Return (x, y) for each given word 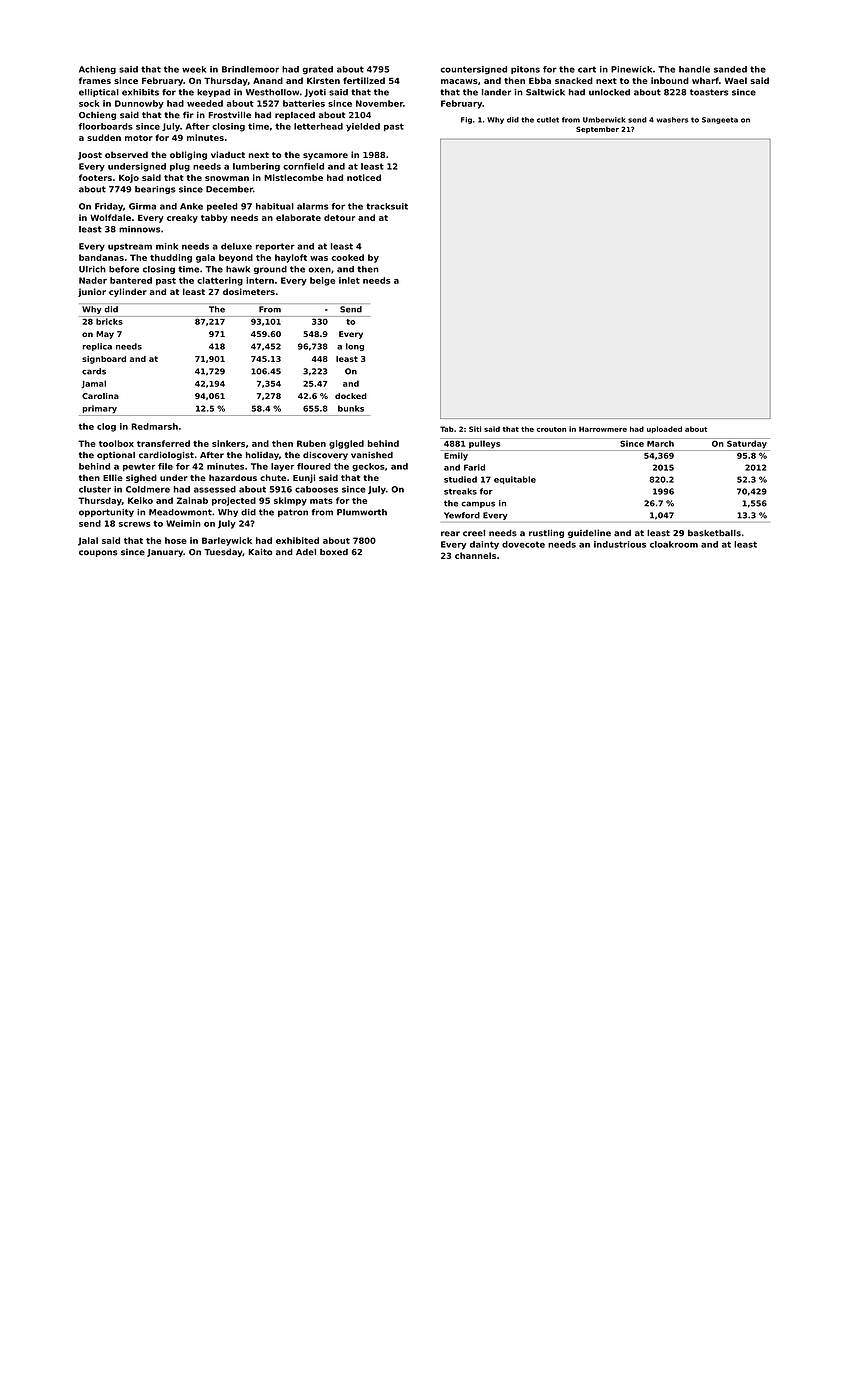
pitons (525, 70)
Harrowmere (603, 429)
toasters (709, 92)
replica (97, 347)
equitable (515, 480)
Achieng (97, 70)
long (355, 347)
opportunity (106, 513)
